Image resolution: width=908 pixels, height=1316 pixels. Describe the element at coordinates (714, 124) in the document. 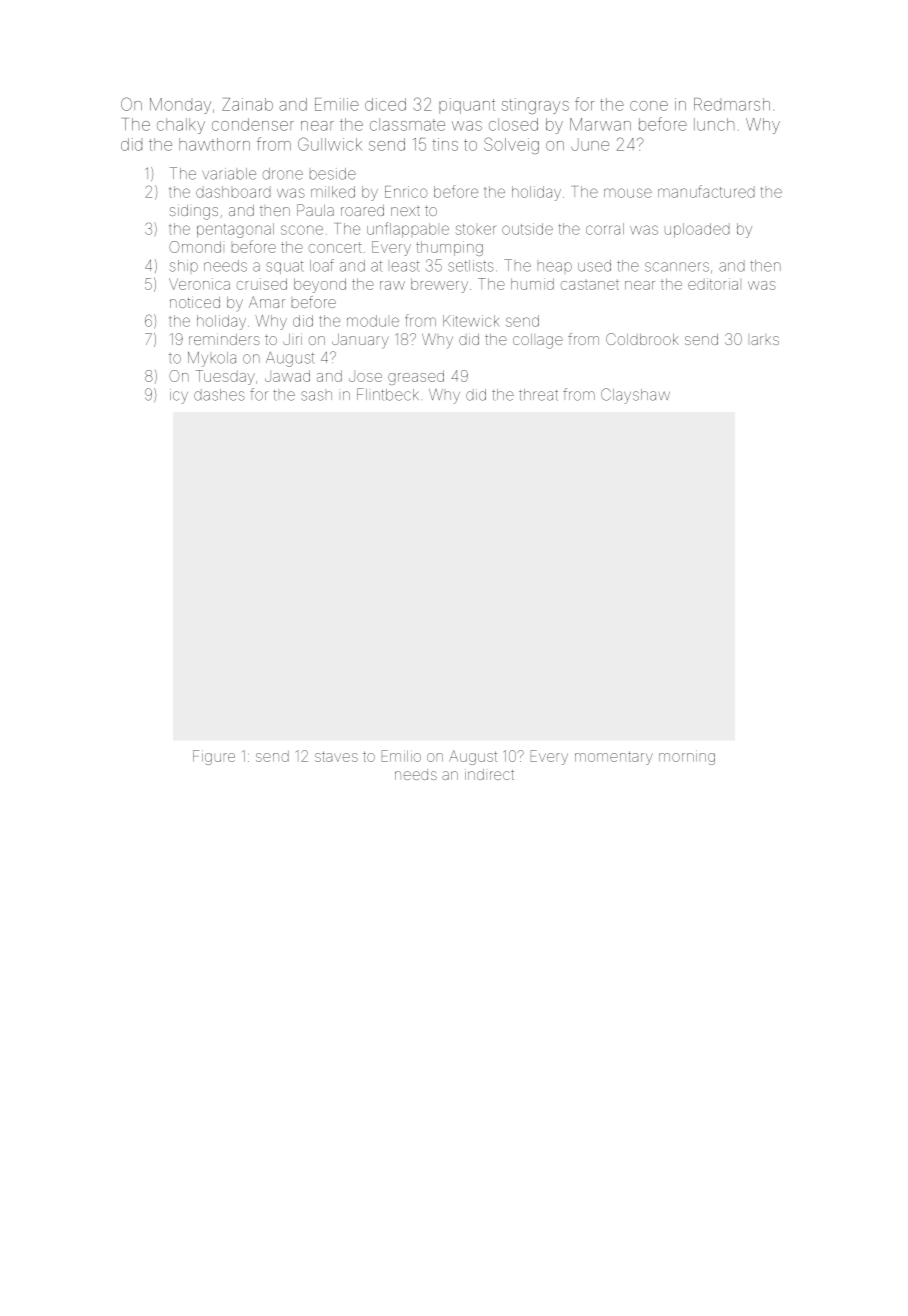

I see `lunch` at that location.
